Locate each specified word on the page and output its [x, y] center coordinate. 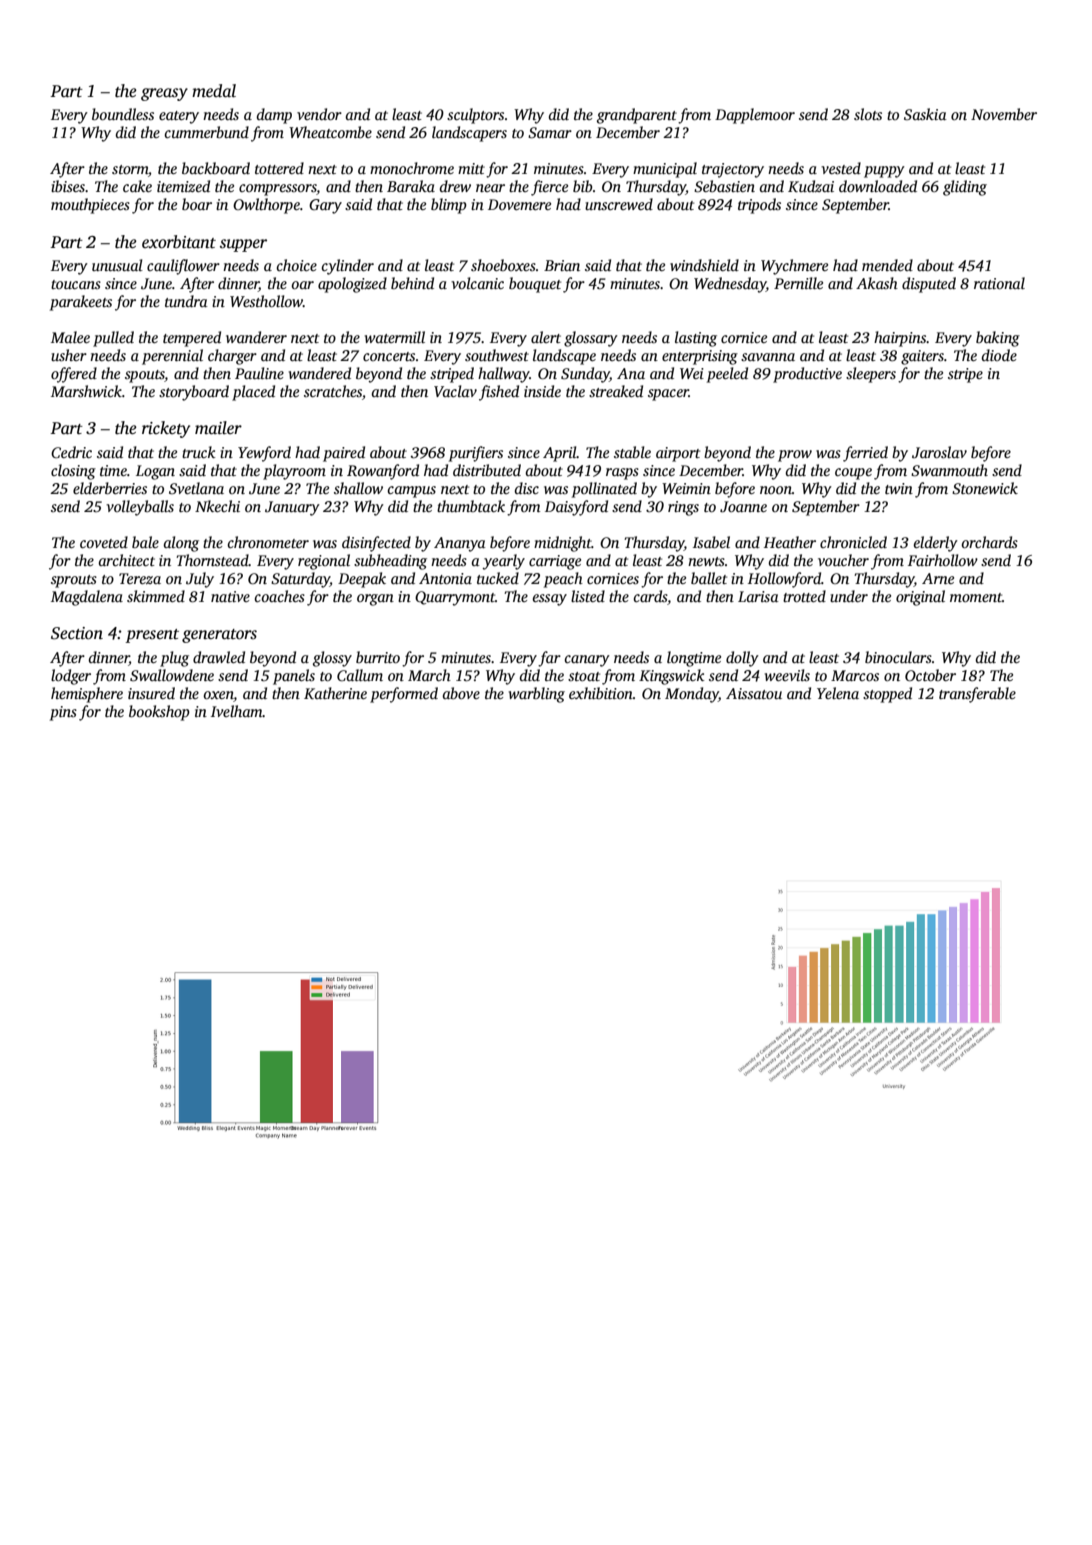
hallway [504, 375]
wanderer [256, 337]
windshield [704, 265]
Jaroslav [939, 452]
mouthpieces [90, 206]
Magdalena [87, 598]
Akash [877, 283]
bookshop [159, 713]
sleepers [871, 375]
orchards [989, 542]
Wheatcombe [330, 132]
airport [678, 454]
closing [73, 472]
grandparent [637, 116]
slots [868, 114]
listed [588, 596]
